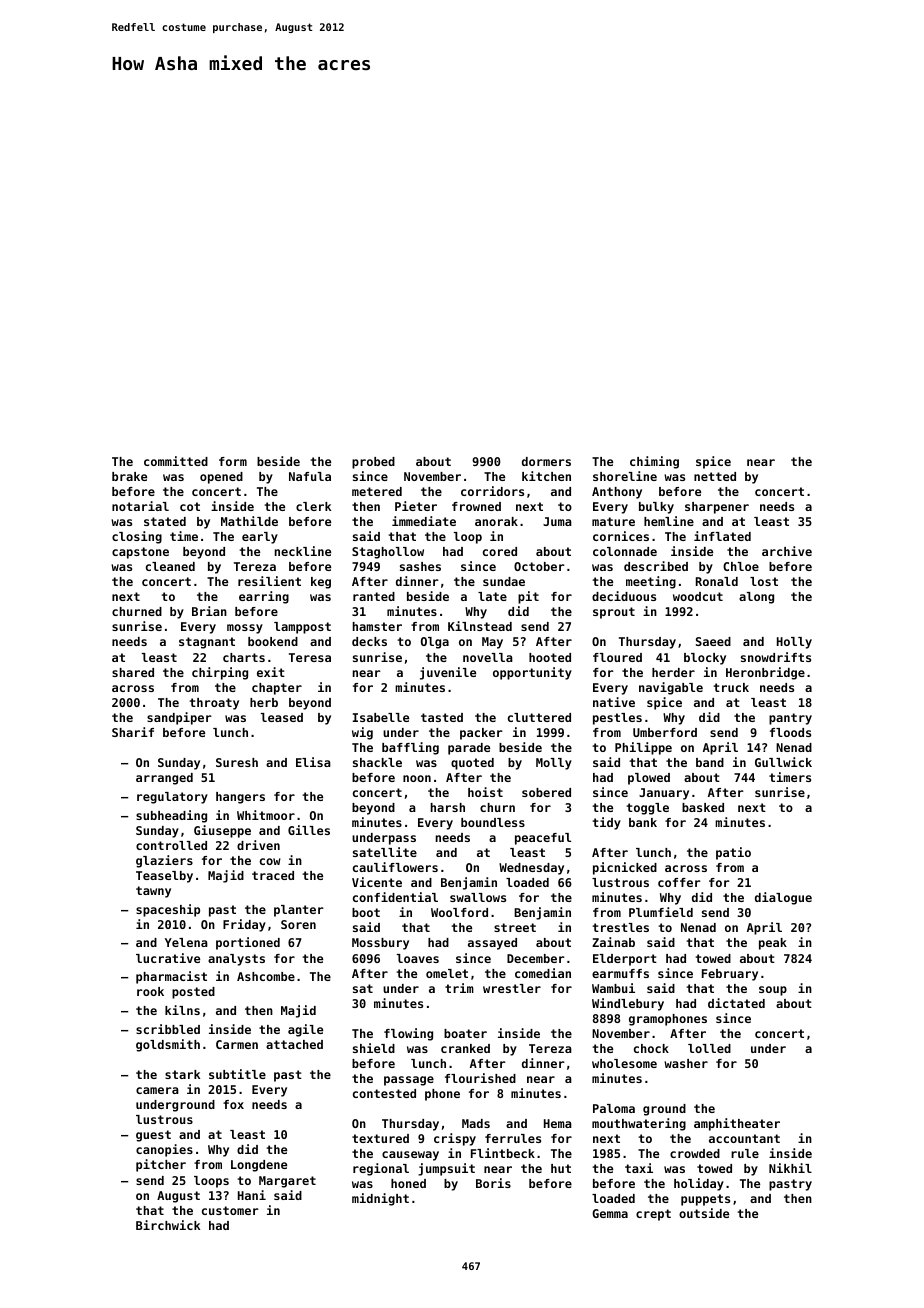  I want to click on cranked, so click(465, 1048).
